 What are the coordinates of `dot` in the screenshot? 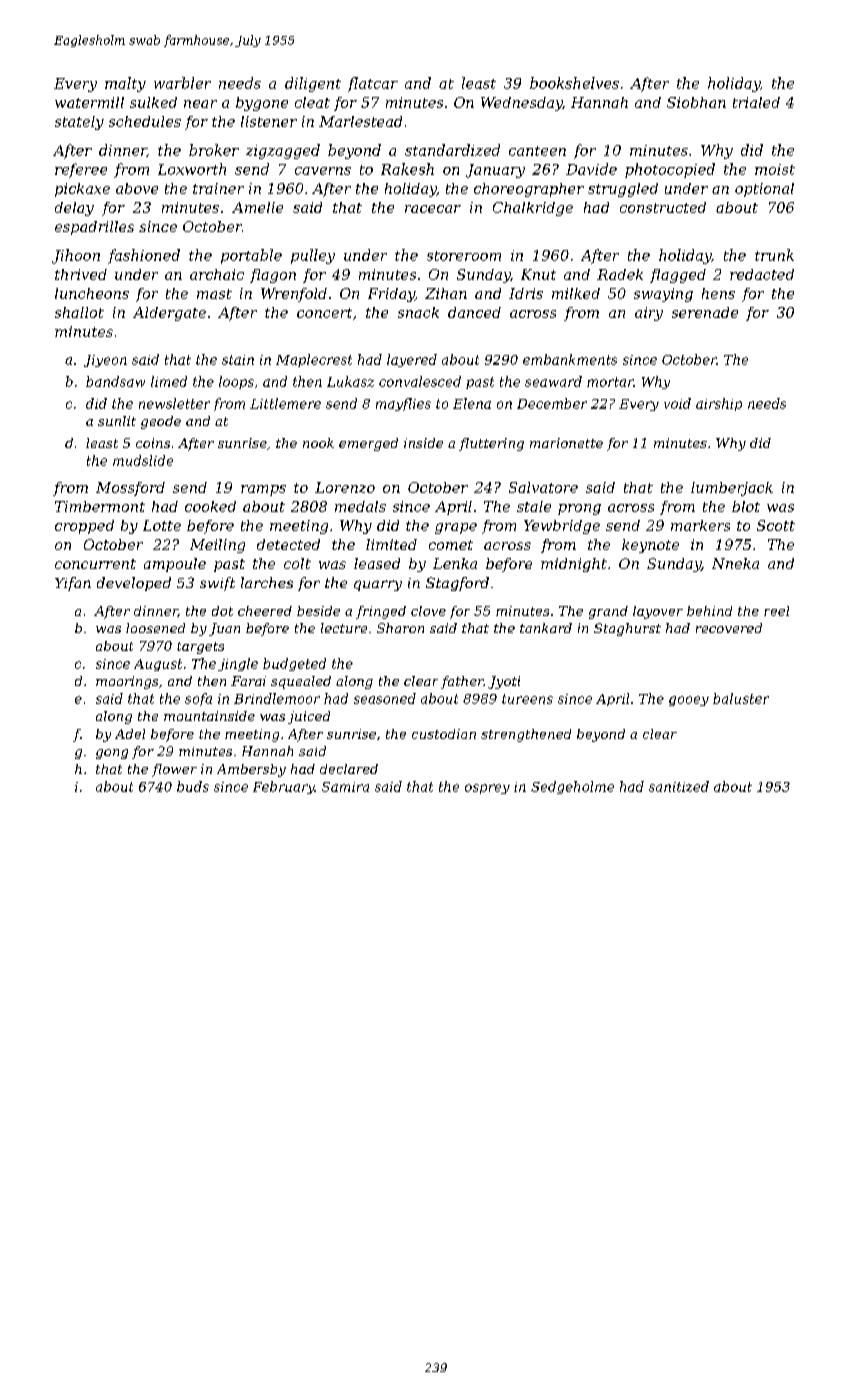 It's located at (222, 611).
